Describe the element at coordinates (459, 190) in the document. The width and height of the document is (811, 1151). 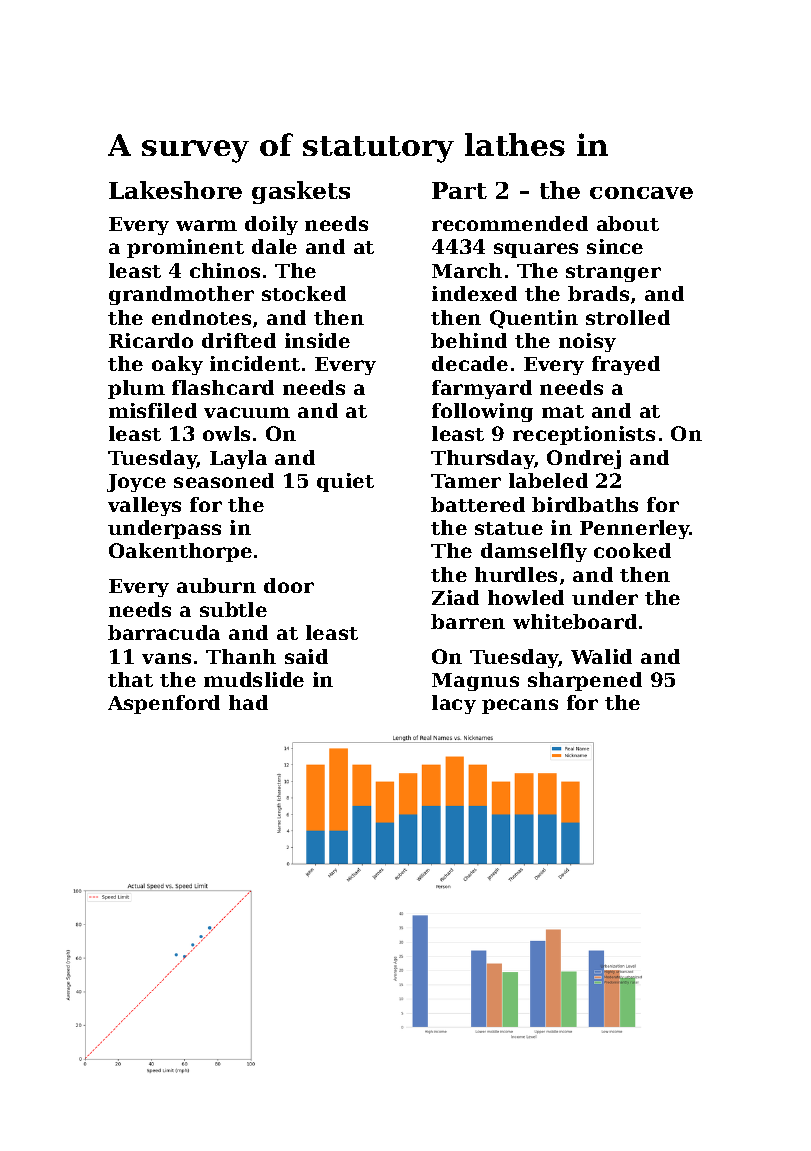
I see `Part` at that location.
